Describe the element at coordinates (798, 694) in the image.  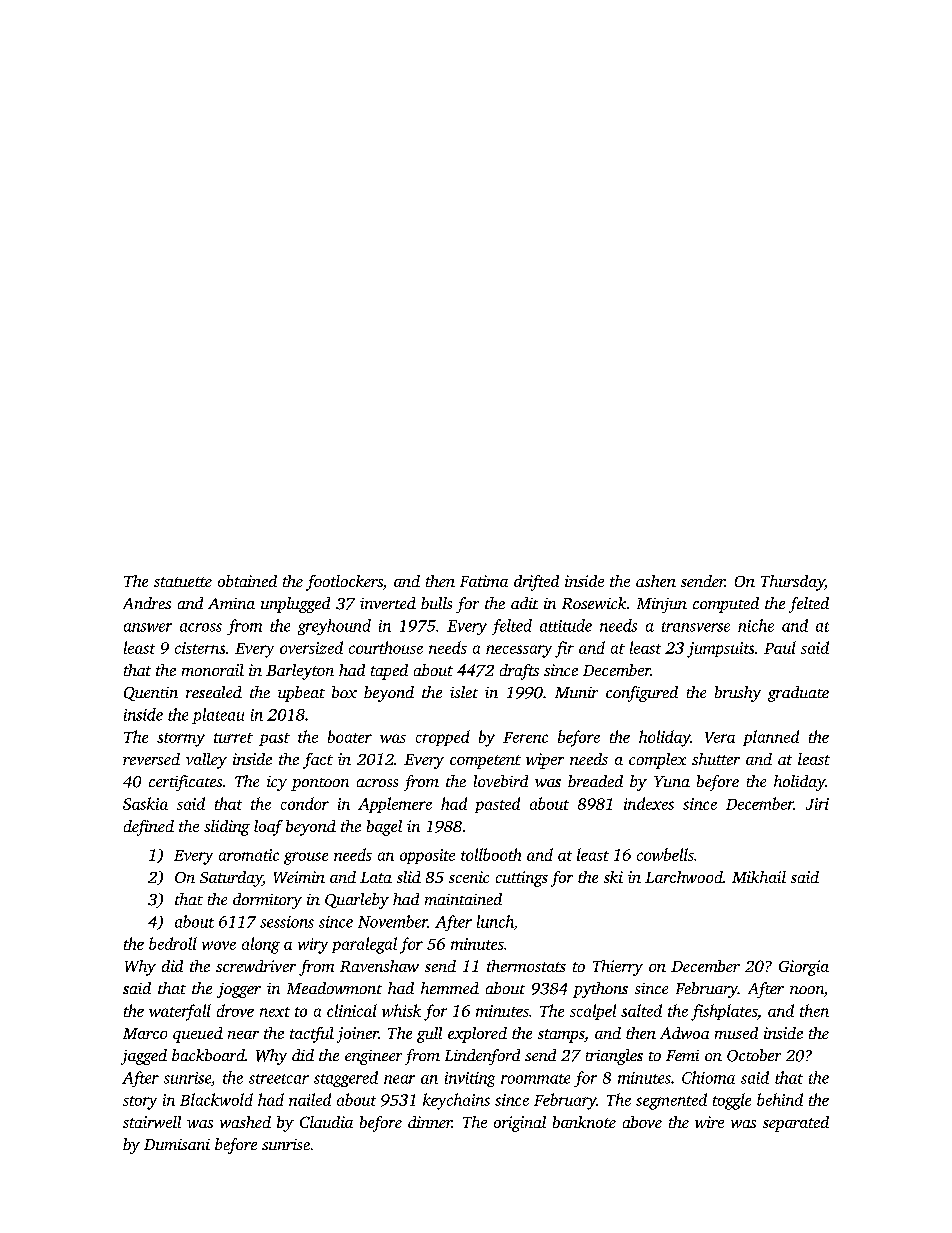
I see `graduate` at that location.
